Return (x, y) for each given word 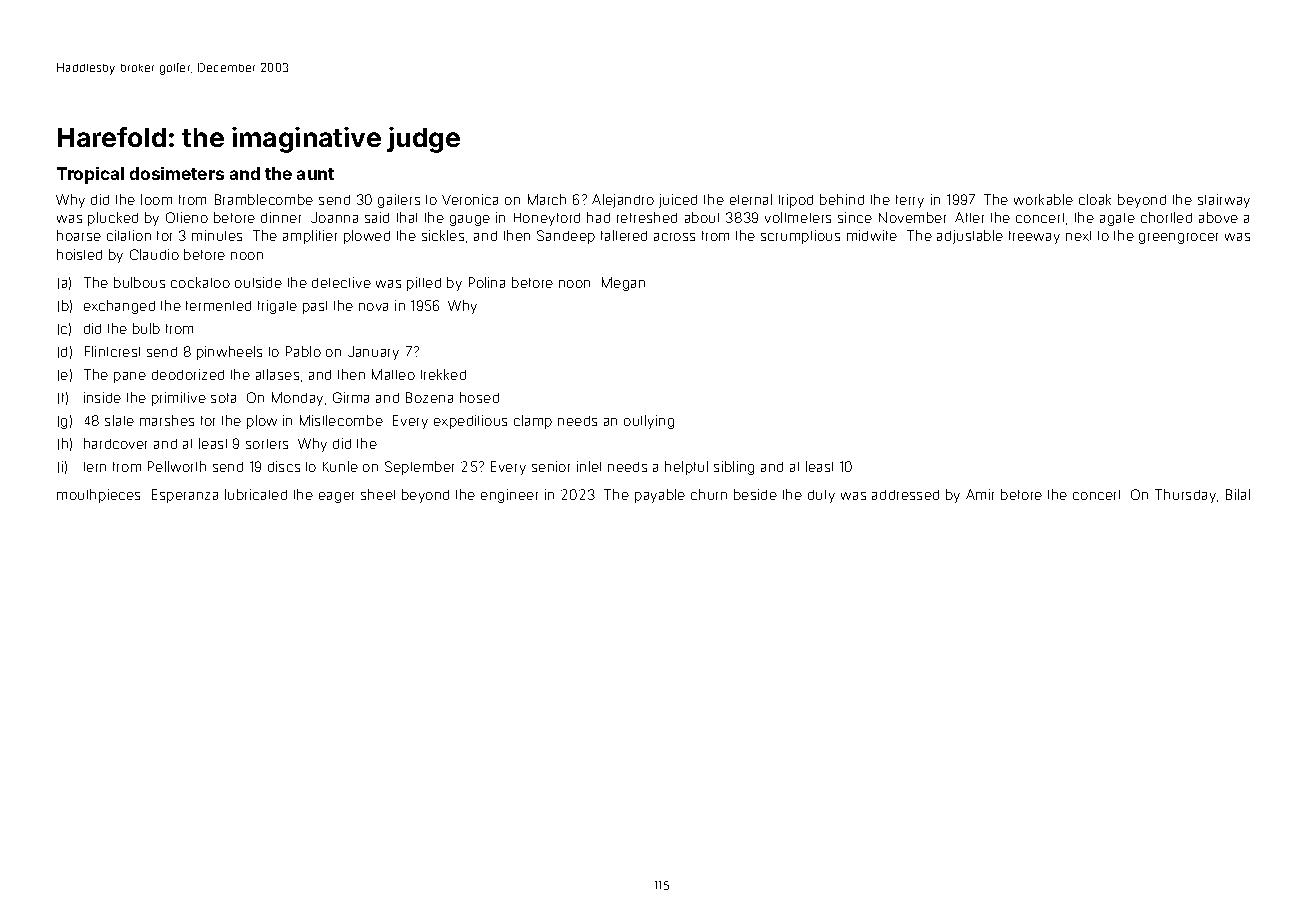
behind (842, 199)
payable (660, 496)
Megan (623, 284)
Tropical (90, 175)
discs (284, 466)
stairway (1224, 201)
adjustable (970, 237)
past (315, 307)
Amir (980, 494)
